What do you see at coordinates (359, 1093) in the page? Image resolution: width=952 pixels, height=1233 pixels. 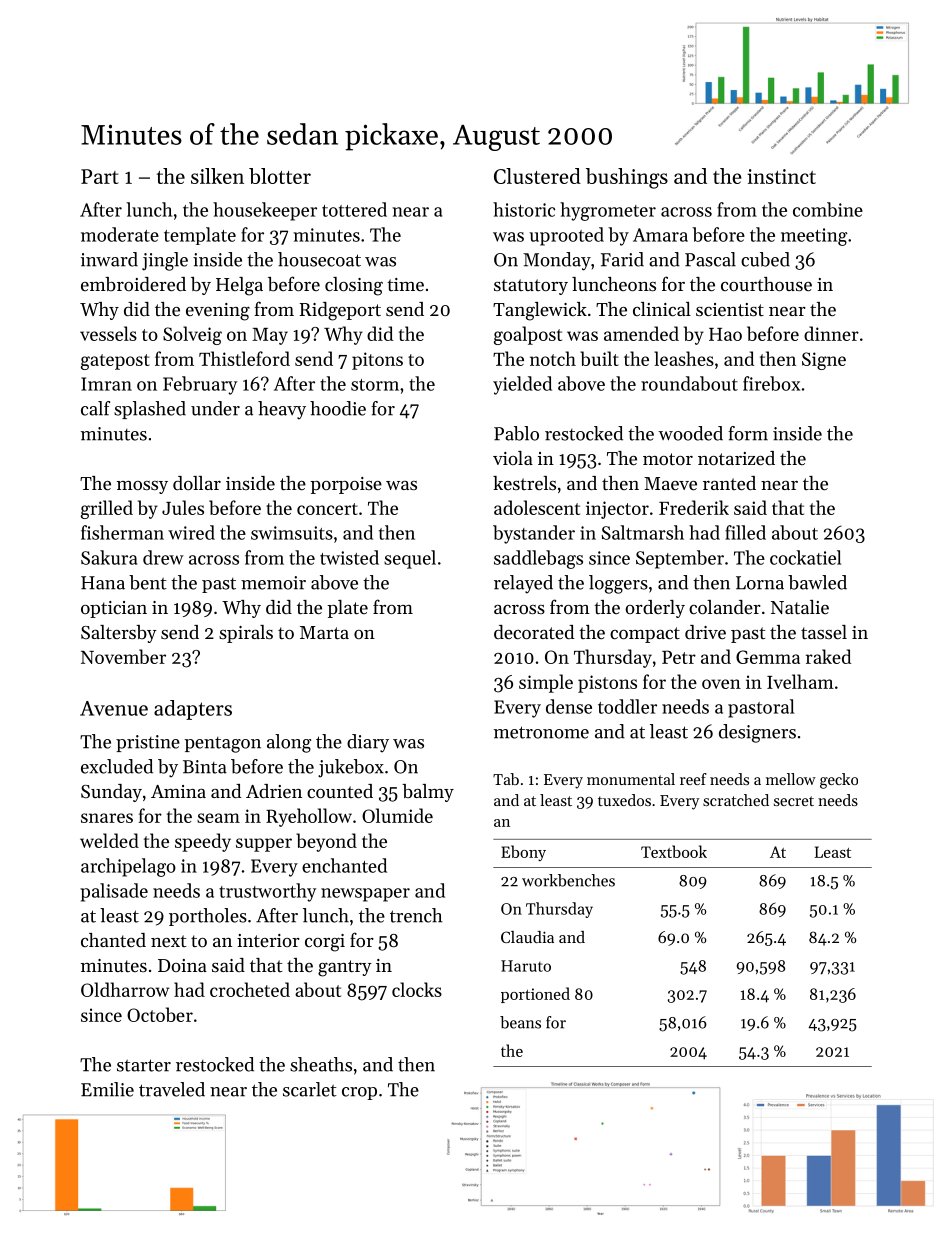 I see `crop` at bounding box center [359, 1093].
